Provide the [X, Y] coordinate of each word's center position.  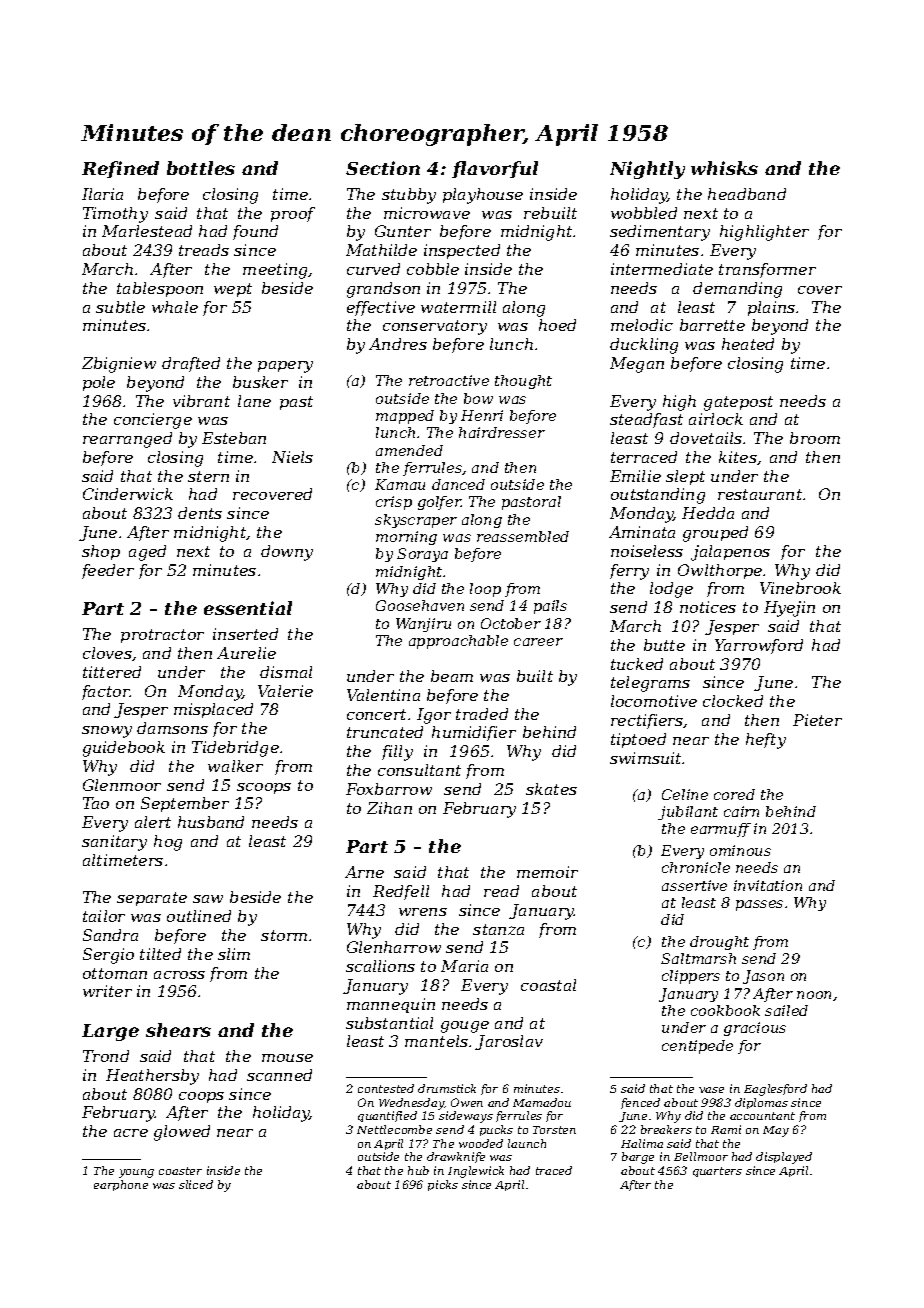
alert [153, 822]
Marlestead [147, 231]
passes [759, 905]
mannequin [391, 1005]
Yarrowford [759, 646]
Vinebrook [800, 588]
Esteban [234, 438]
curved [373, 269]
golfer [439, 503]
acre [131, 1133]
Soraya [422, 555]
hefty [766, 741]
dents [200, 513]
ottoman [115, 973]
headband [747, 194]
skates [551, 789]
